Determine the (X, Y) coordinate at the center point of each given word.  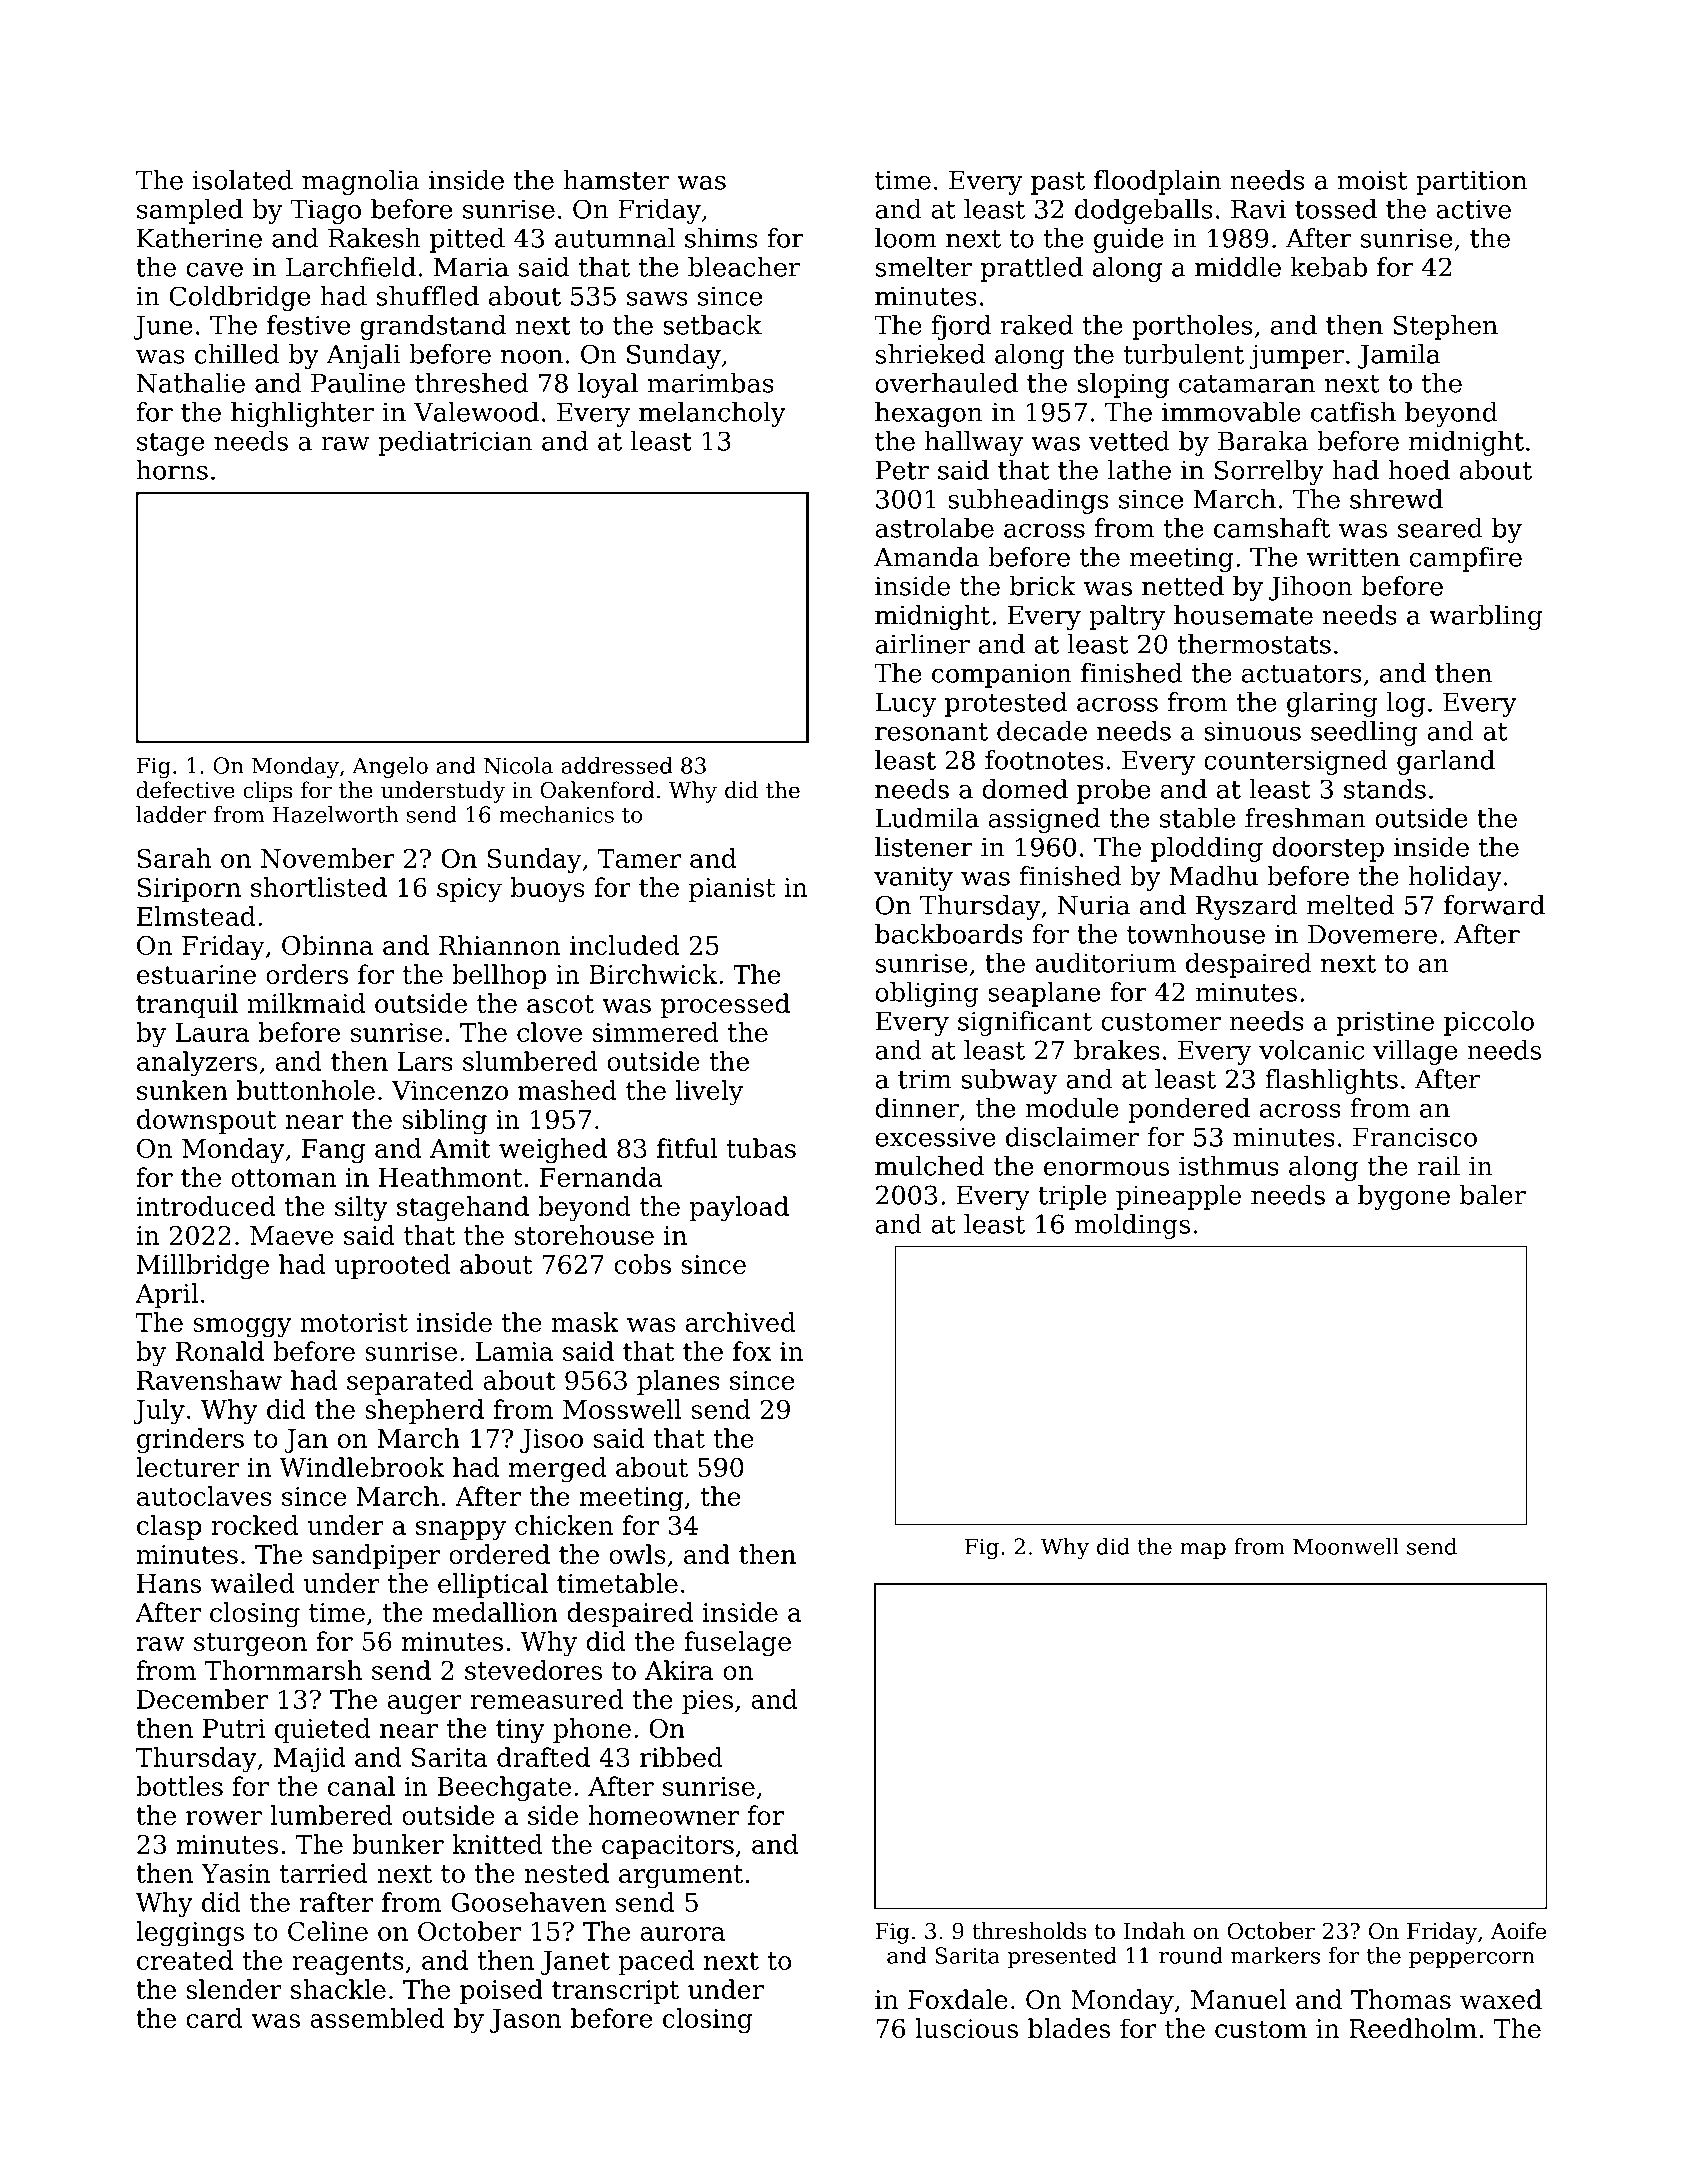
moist (1373, 180)
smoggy (242, 1328)
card (214, 2018)
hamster (616, 180)
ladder (171, 814)
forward (1494, 905)
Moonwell (1346, 1546)
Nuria (1093, 905)
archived (741, 1322)
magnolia (361, 182)
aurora (682, 1934)
